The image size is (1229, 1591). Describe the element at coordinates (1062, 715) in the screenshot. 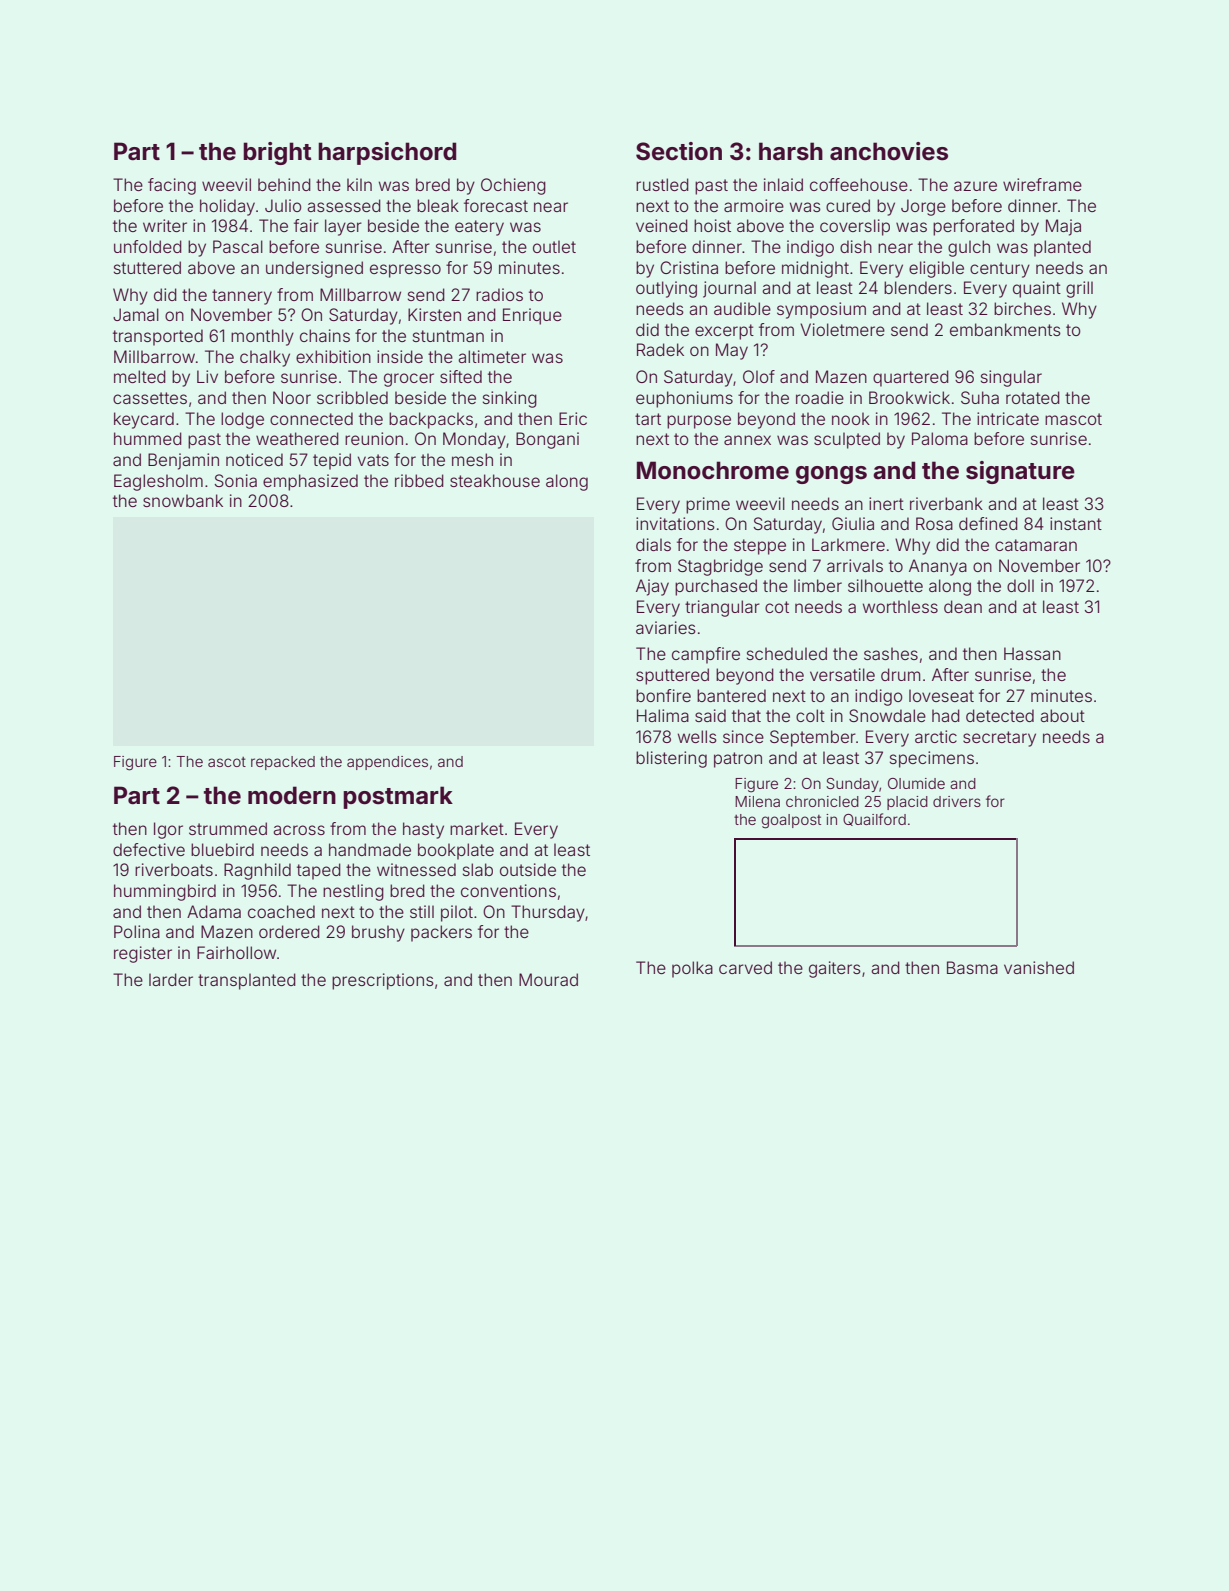

I see `about` at that location.
